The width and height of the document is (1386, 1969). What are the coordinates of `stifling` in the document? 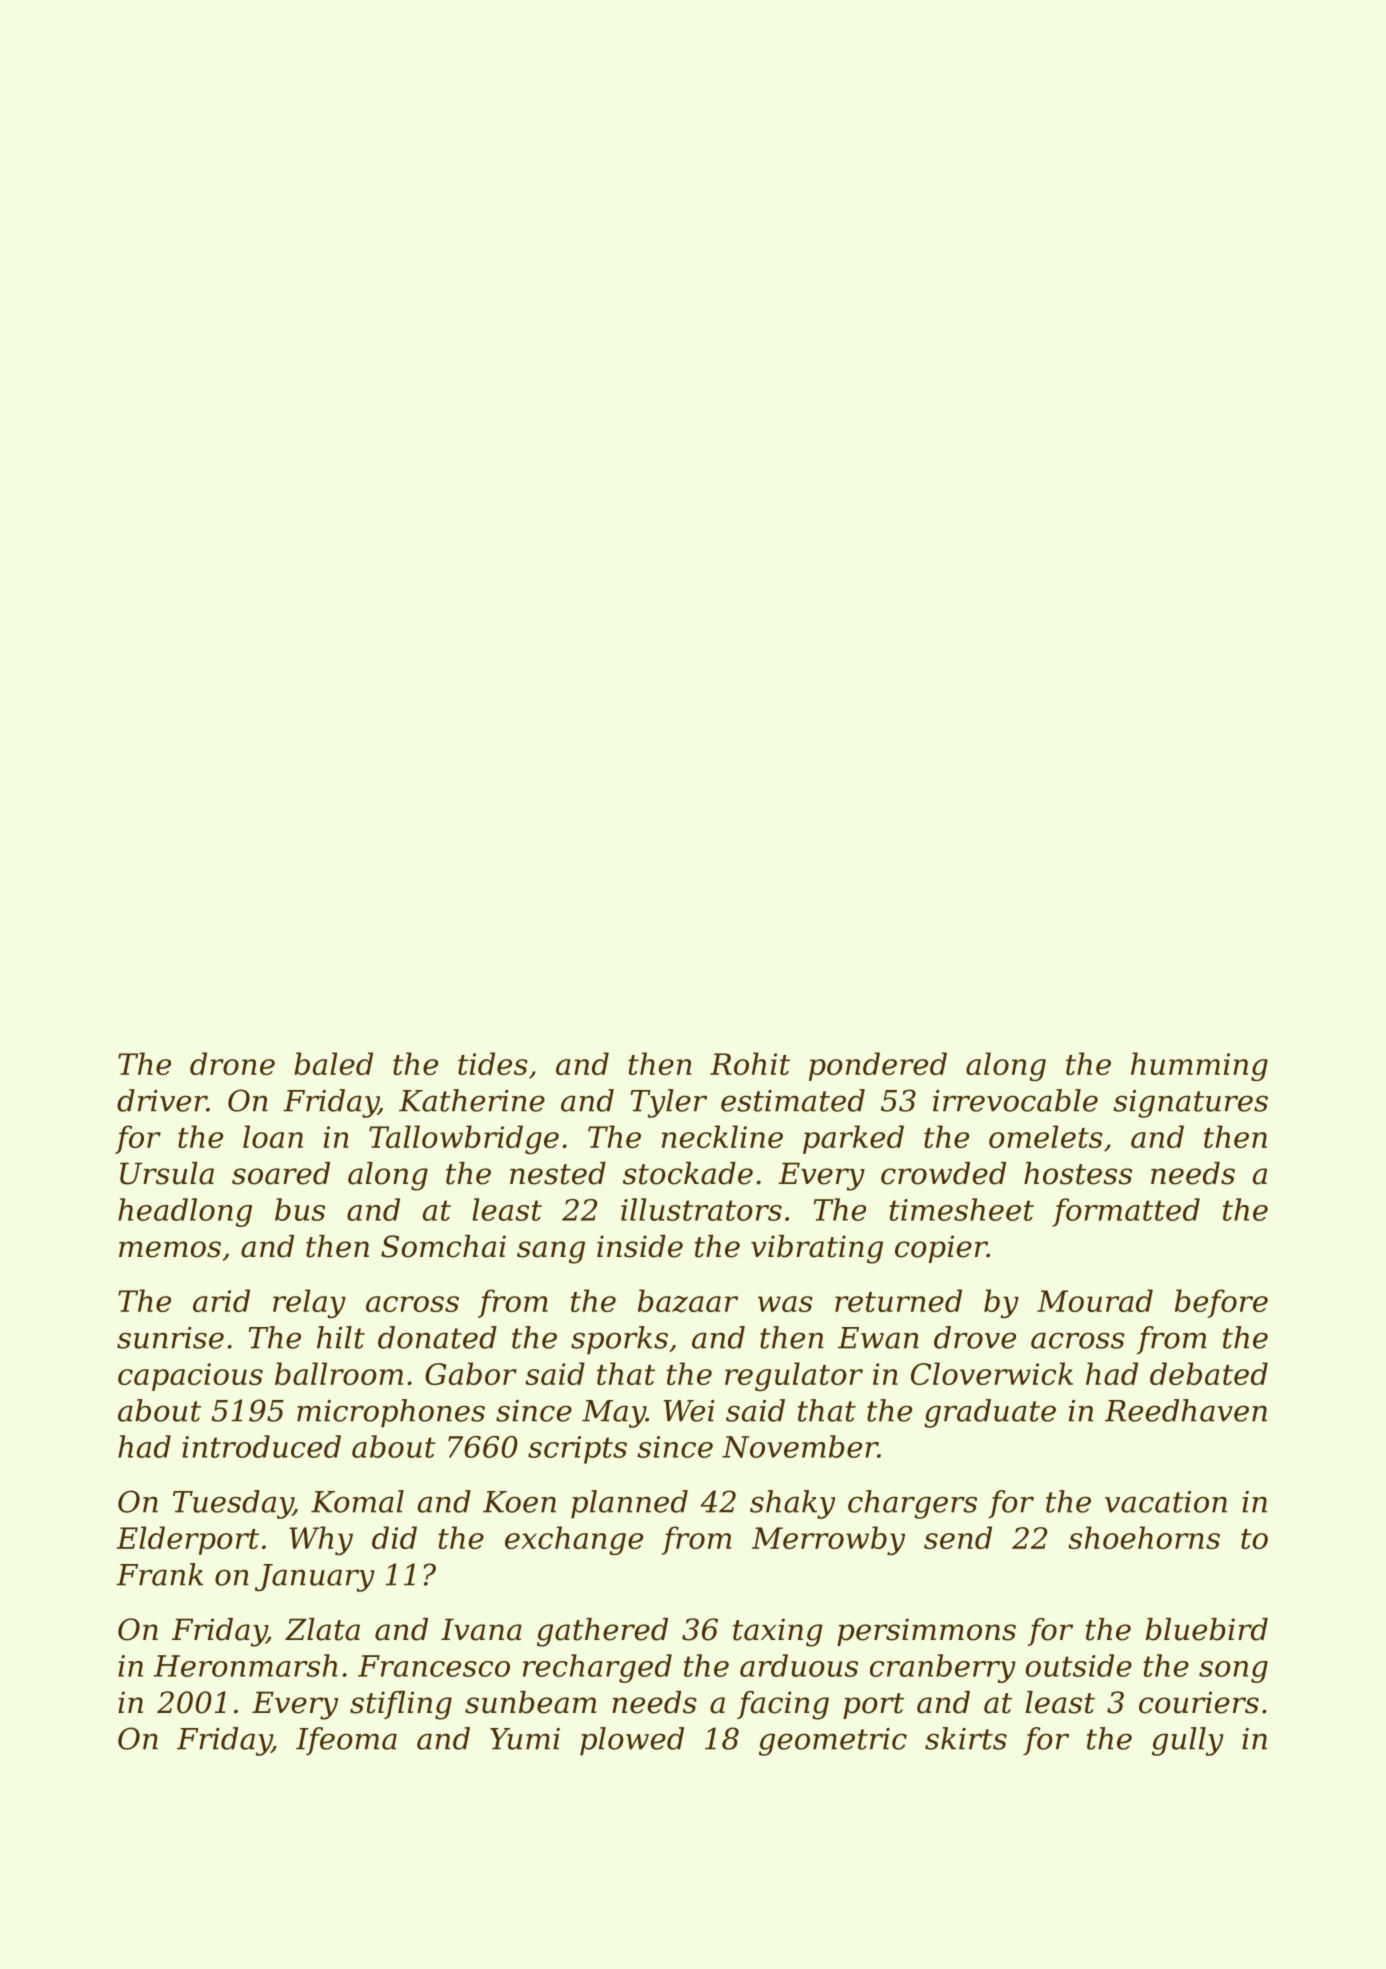 It's located at (401, 1705).
